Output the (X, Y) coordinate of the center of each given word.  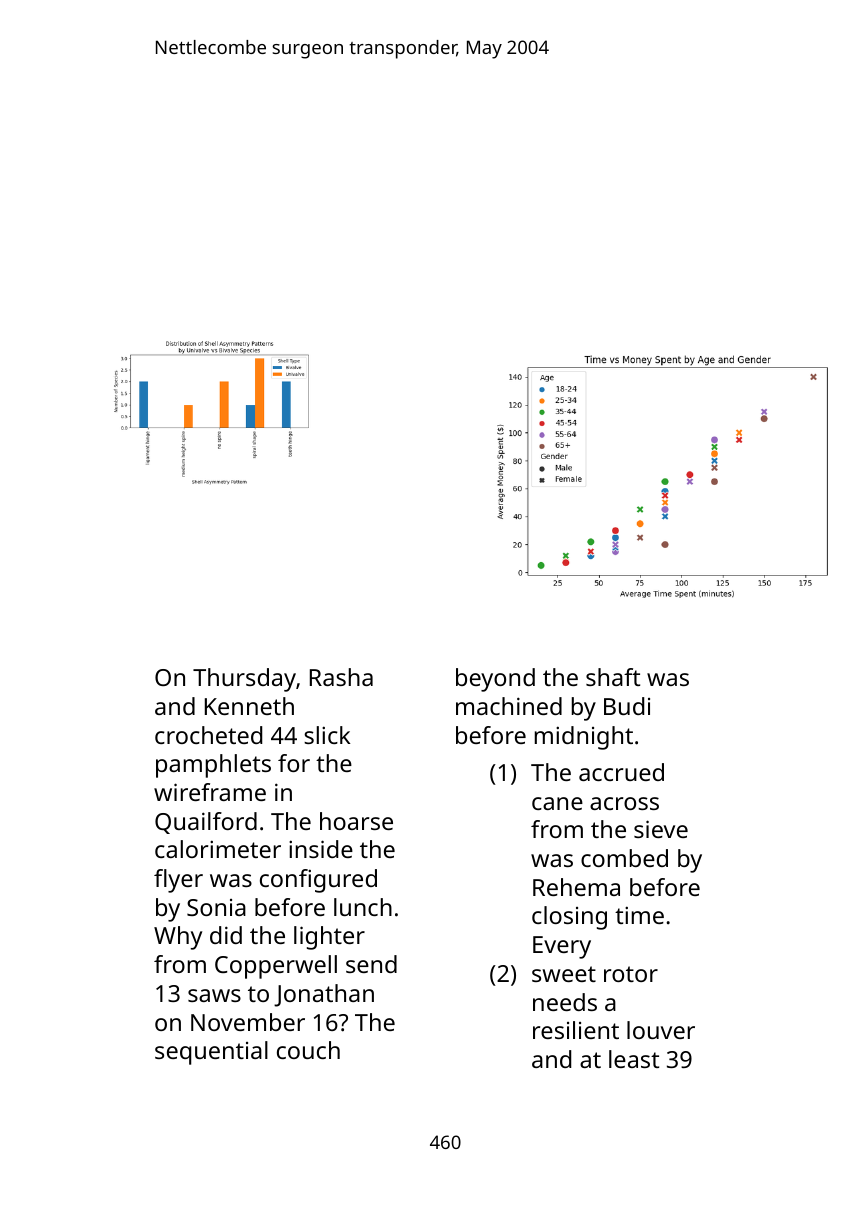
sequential (211, 1053)
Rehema (576, 887)
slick (327, 735)
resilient (576, 1030)
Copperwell (276, 967)
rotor (631, 974)
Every (562, 947)
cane (557, 803)
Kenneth (249, 706)
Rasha (341, 677)
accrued (621, 772)
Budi (627, 706)
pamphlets (213, 766)
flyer (178, 881)
